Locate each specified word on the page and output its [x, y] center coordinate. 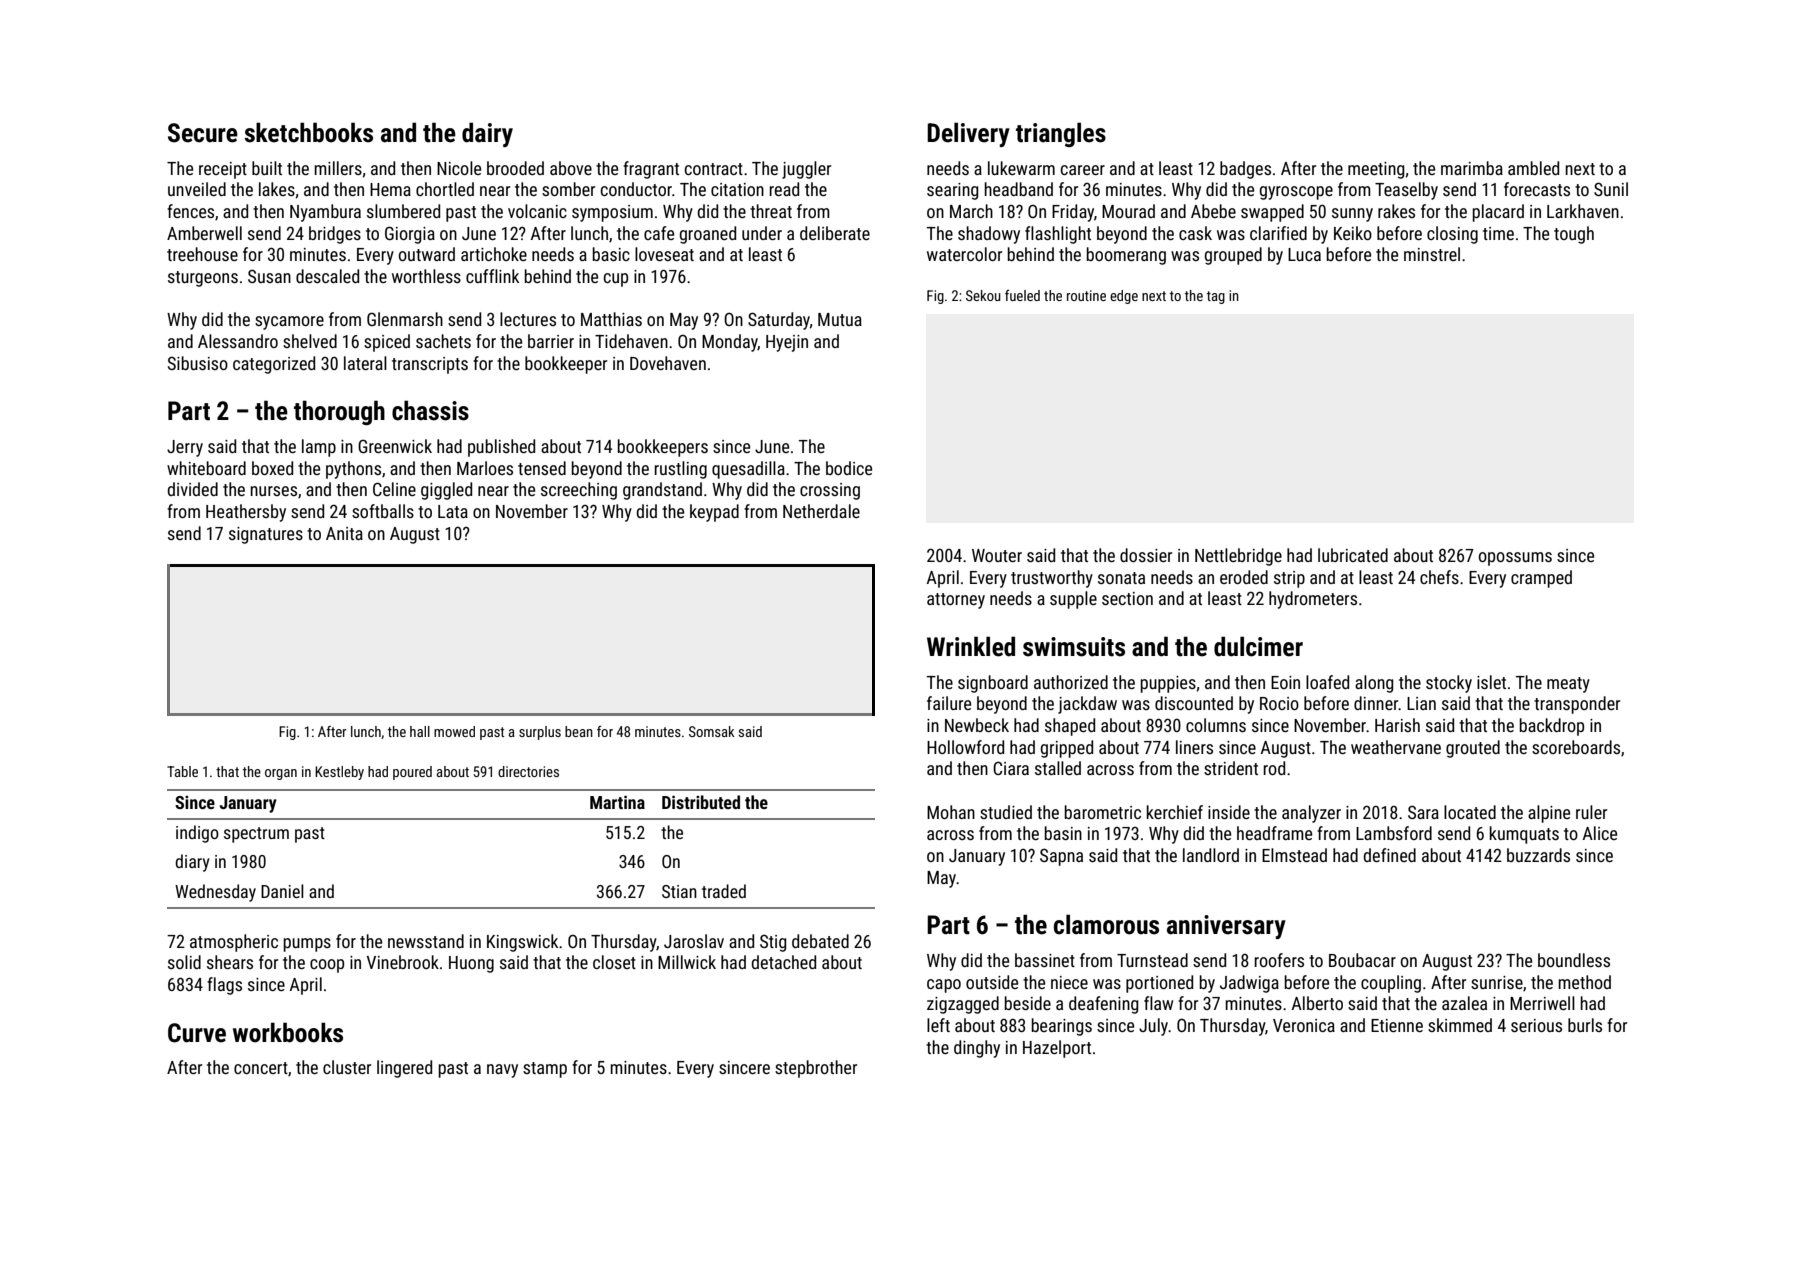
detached [783, 962]
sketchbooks [308, 132]
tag [1216, 297]
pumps [307, 945]
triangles [1061, 134]
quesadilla [748, 470]
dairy [487, 134]
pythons [353, 470]
